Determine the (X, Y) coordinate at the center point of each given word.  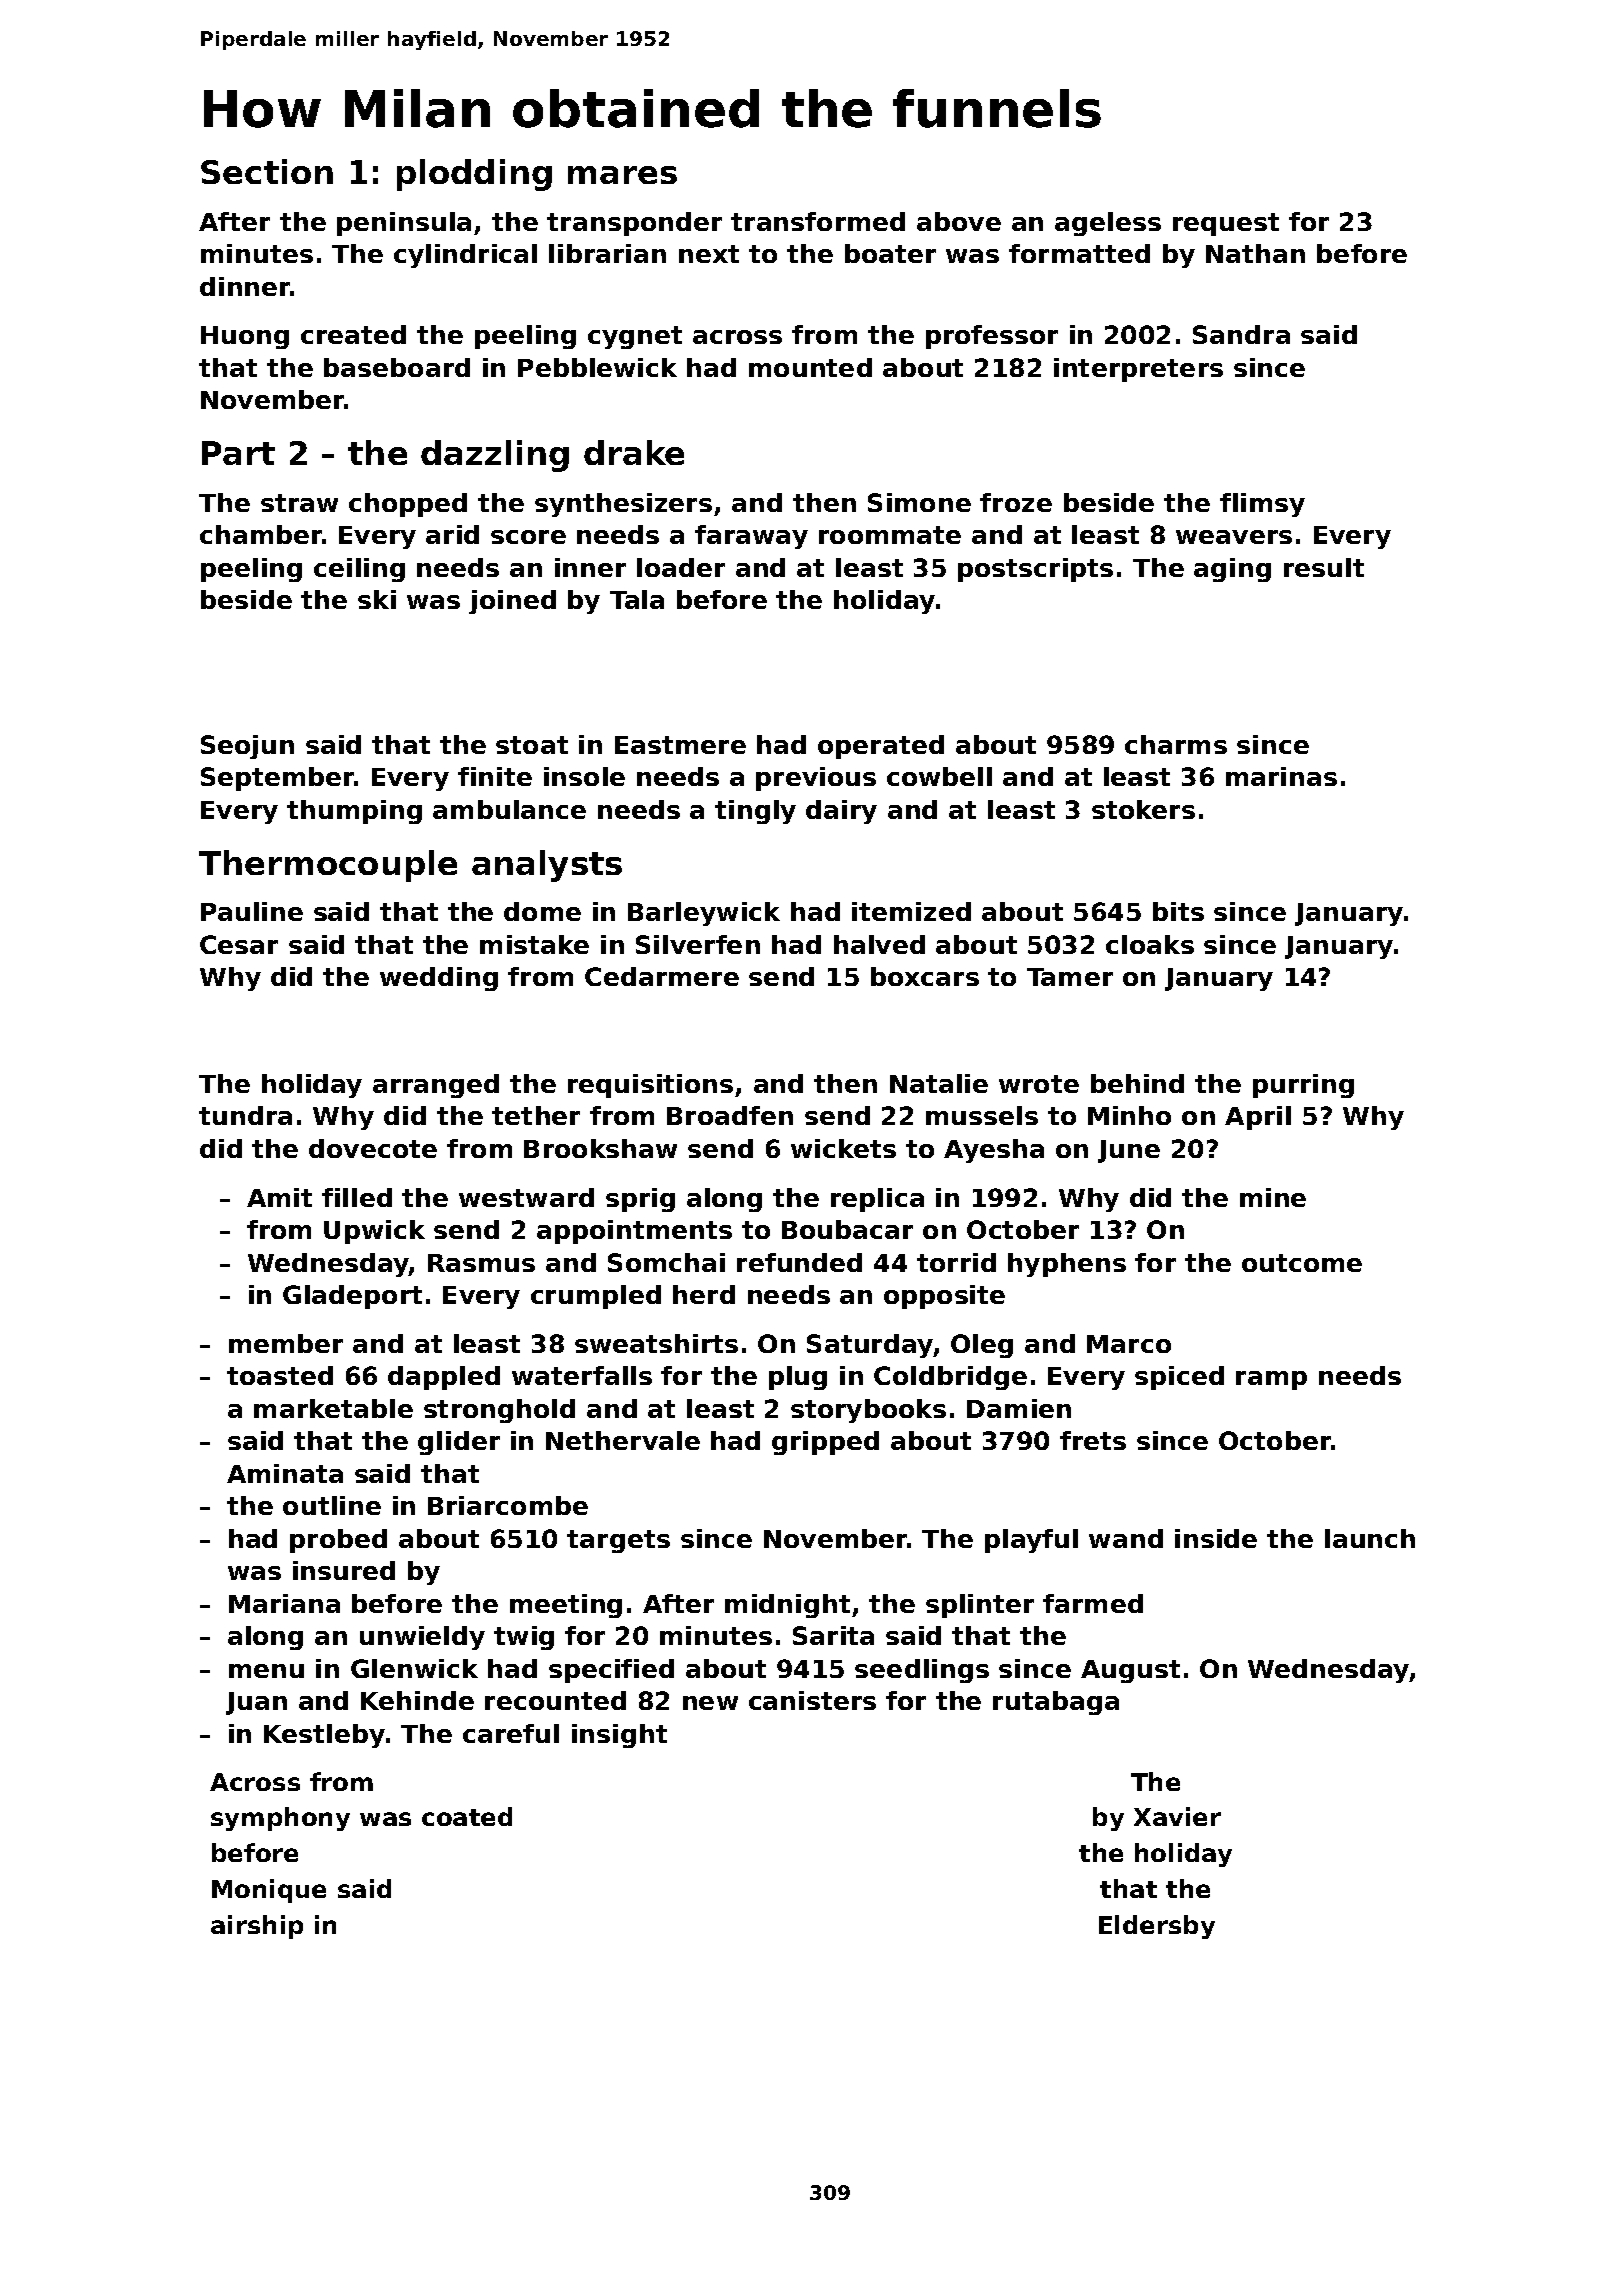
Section (267, 171)
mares (622, 175)
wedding (439, 979)
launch (1370, 1538)
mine (1273, 1197)
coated (467, 1816)
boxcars (925, 976)
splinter (980, 1606)
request (1226, 224)
